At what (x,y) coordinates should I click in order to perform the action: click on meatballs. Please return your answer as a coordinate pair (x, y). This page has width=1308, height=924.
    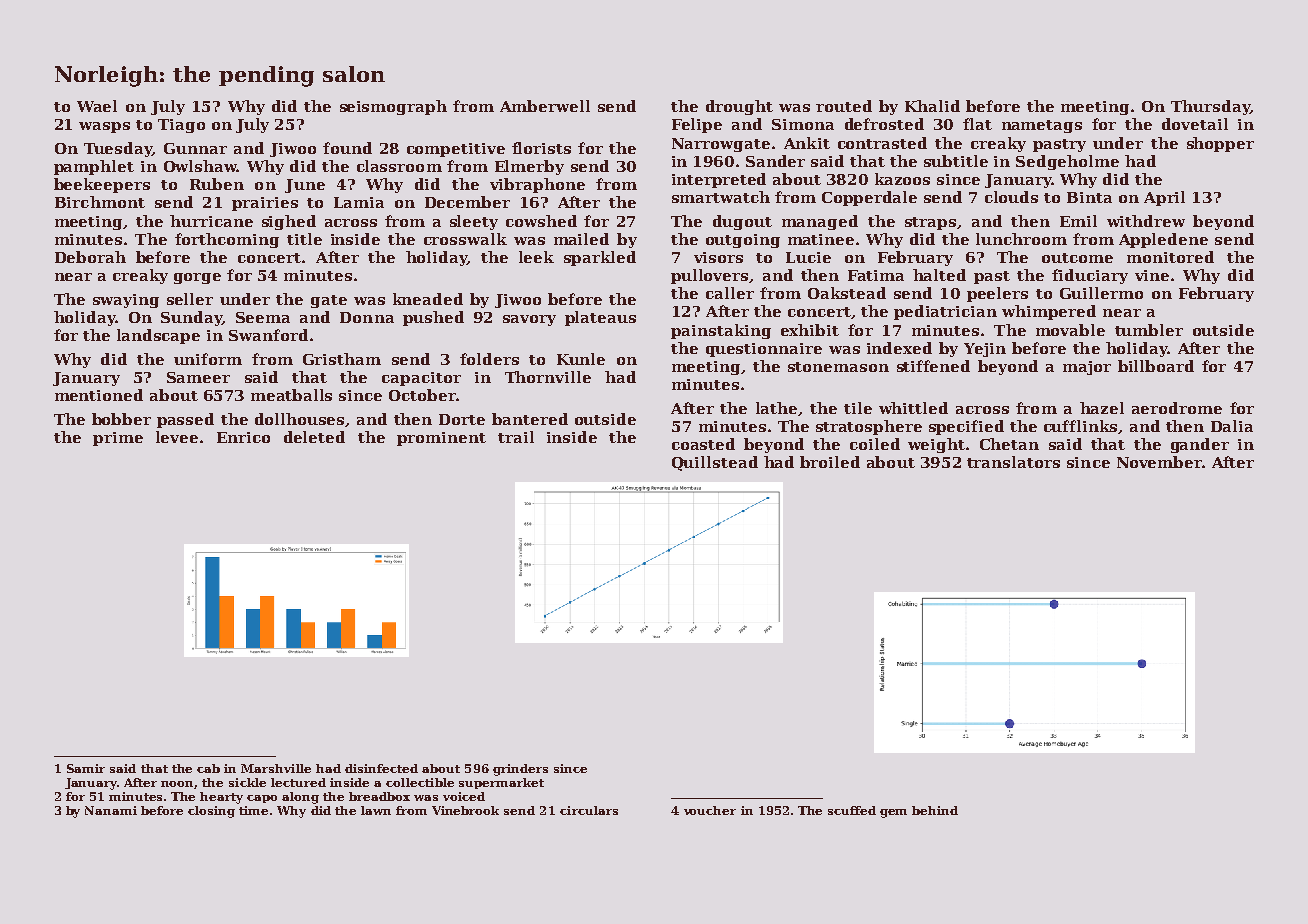
    Looking at the image, I should click on (291, 395).
